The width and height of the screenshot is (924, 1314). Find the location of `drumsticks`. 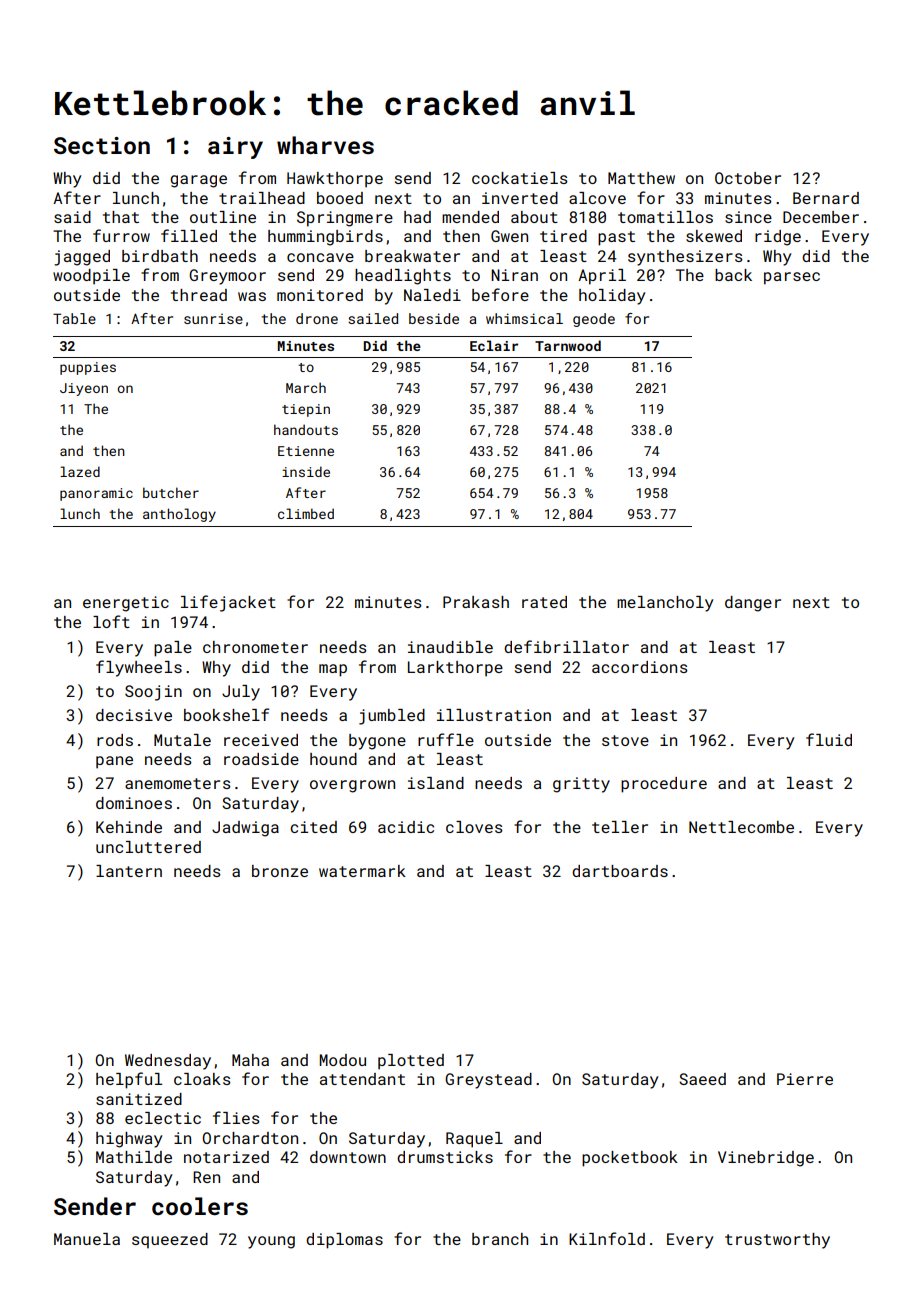

drumsticks is located at coordinates (445, 1157).
